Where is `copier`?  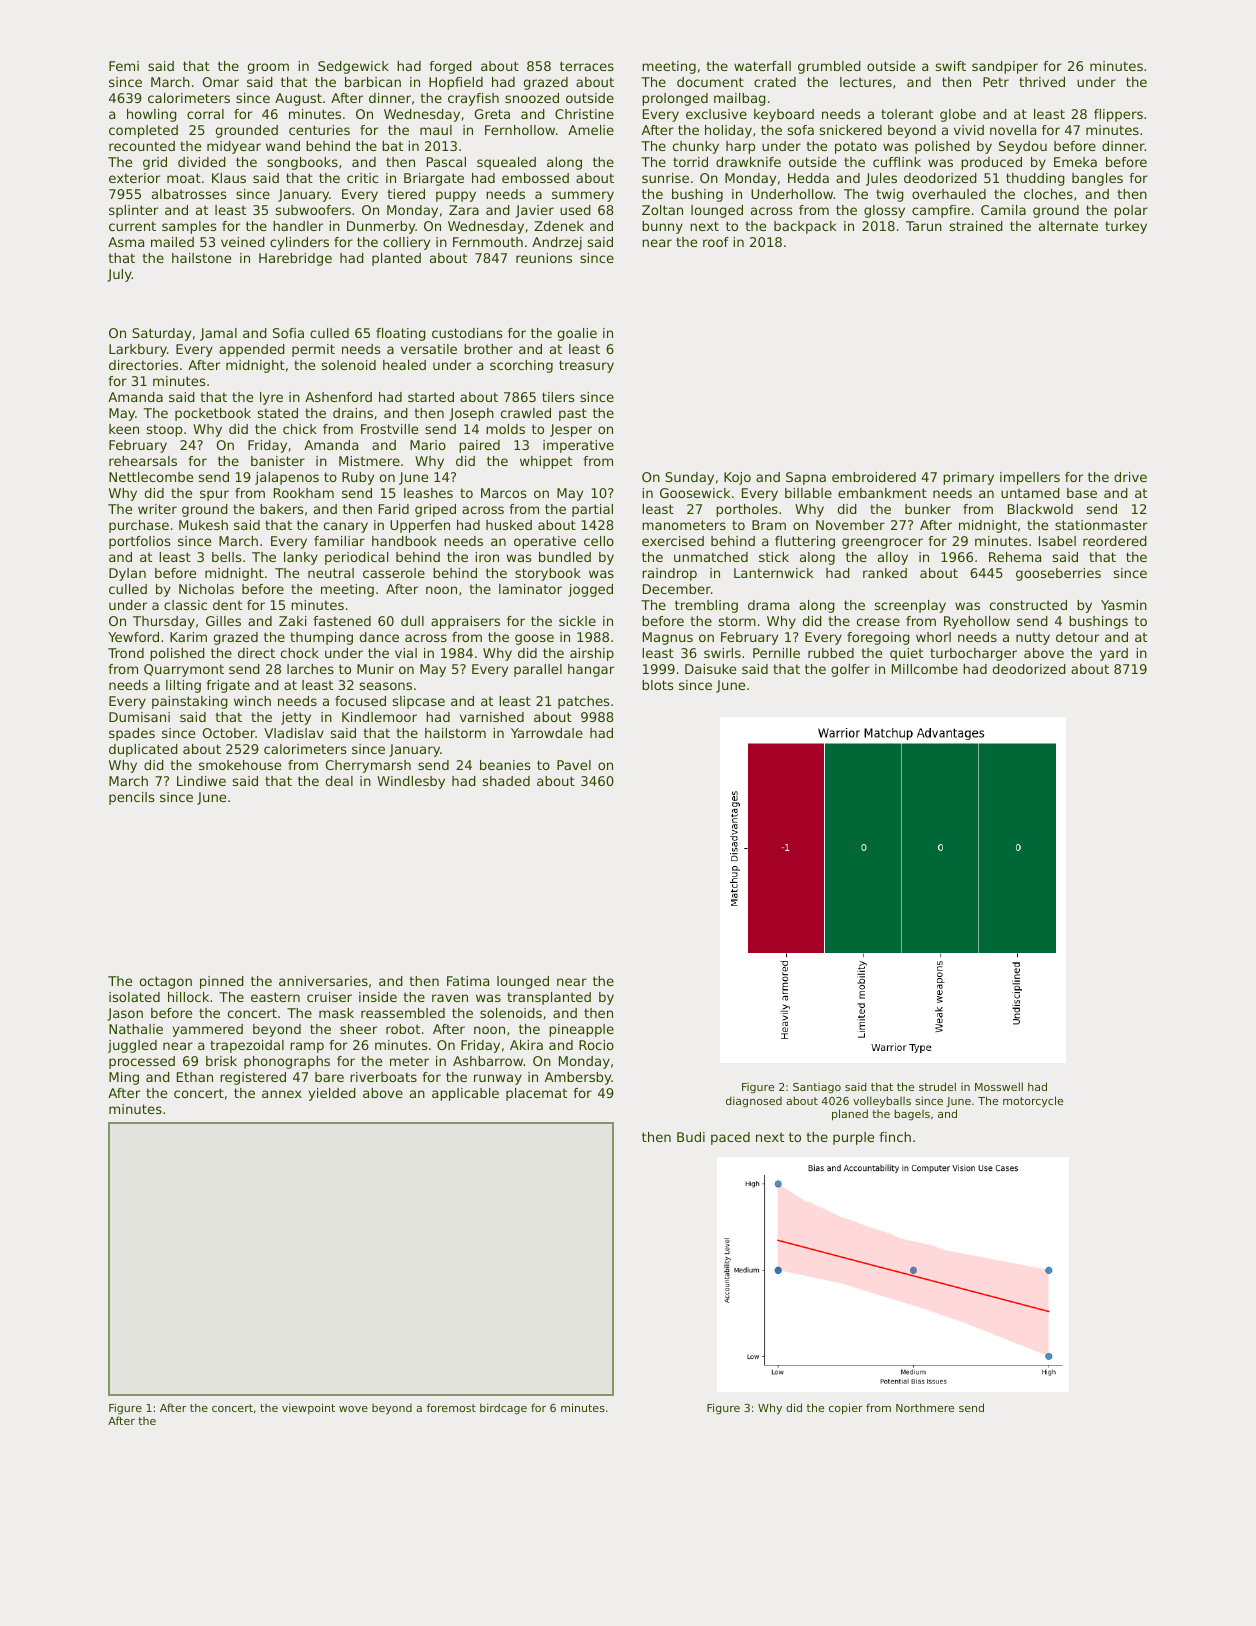 copier is located at coordinates (846, 1409).
